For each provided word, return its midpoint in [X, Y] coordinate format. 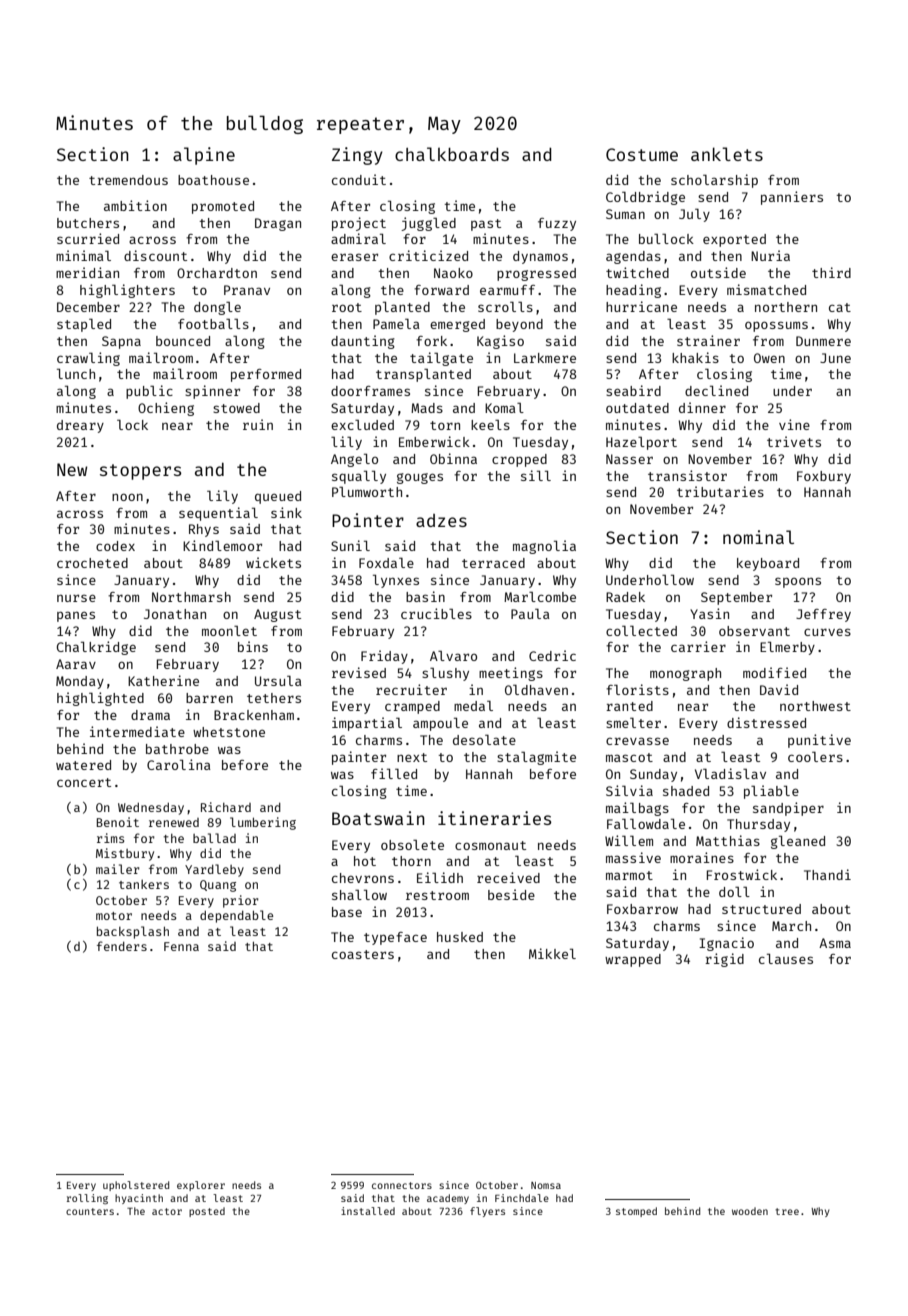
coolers [815, 756]
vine [794, 424]
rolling [87, 1199]
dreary [80, 426]
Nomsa [546, 1185]
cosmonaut [490, 845]
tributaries [720, 491]
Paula [530, 613]
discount [155, 255]
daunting [363, 342]
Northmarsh [191, 597]
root [347, 307]
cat [840, 307]
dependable [236, 916]
